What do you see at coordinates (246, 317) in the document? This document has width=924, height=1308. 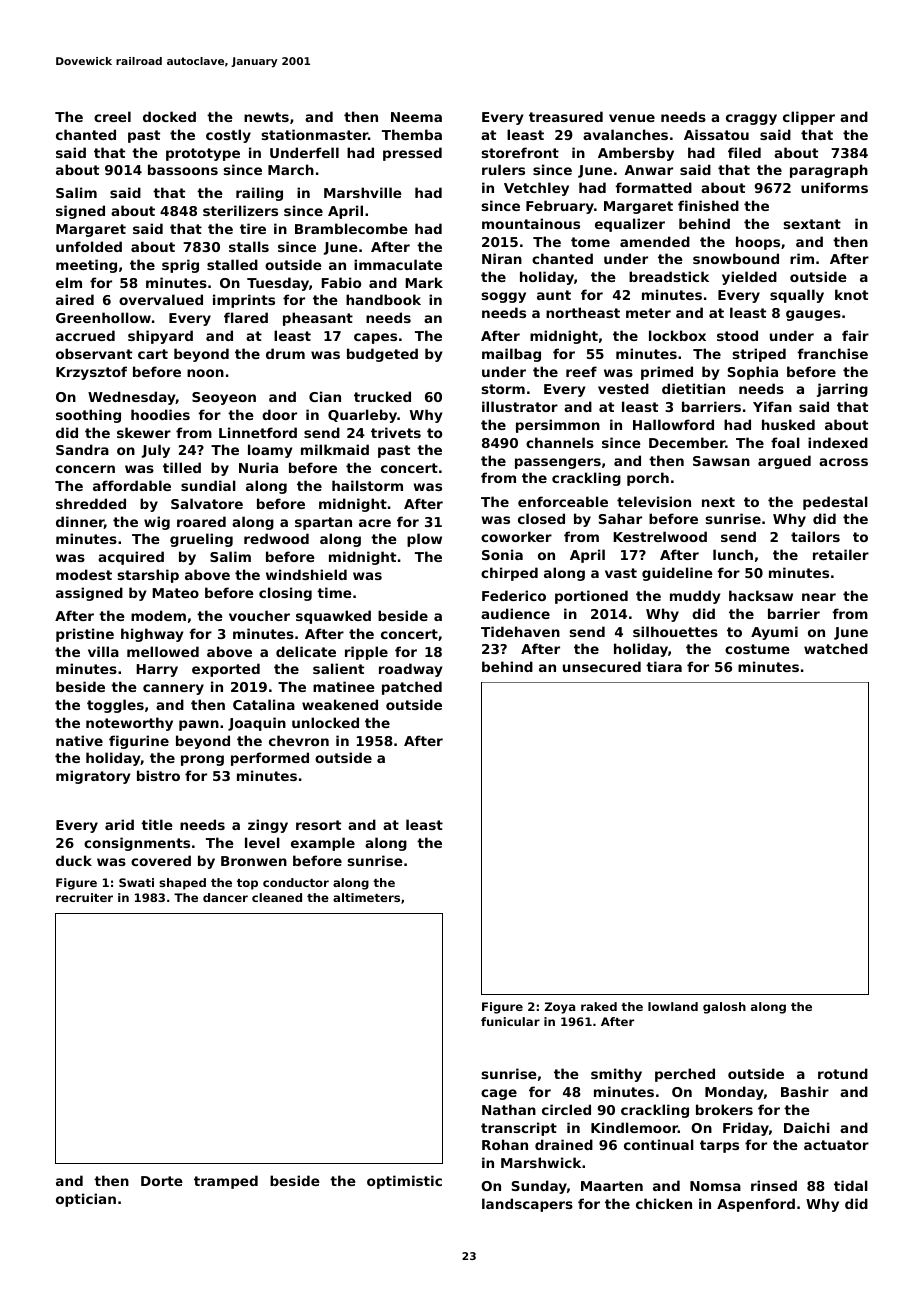 I see `flared` at bounding box center [246, 317].
